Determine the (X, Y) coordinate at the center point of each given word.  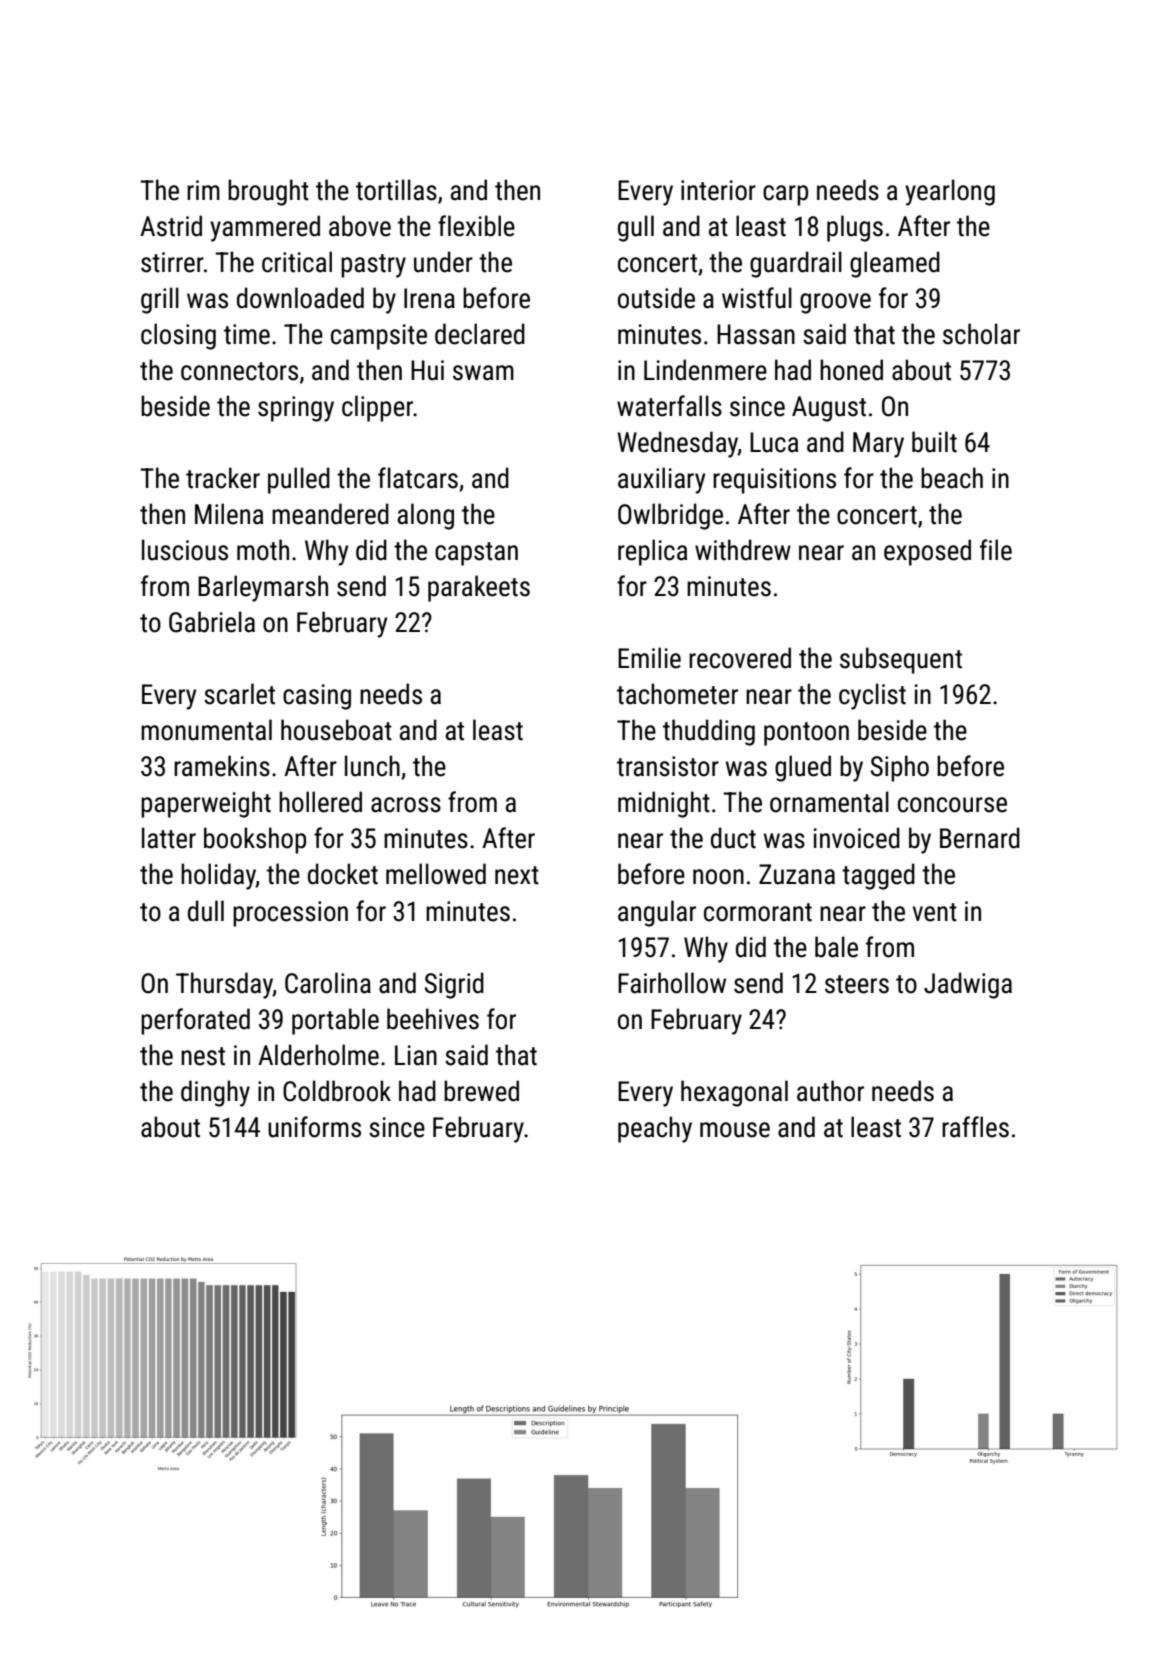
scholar (981, 334)
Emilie (649, 658)
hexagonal (734, 1093)
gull (636, 228)
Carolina (328, 983)
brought (268, 192)
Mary (878, 445)
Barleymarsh (263, 588)
